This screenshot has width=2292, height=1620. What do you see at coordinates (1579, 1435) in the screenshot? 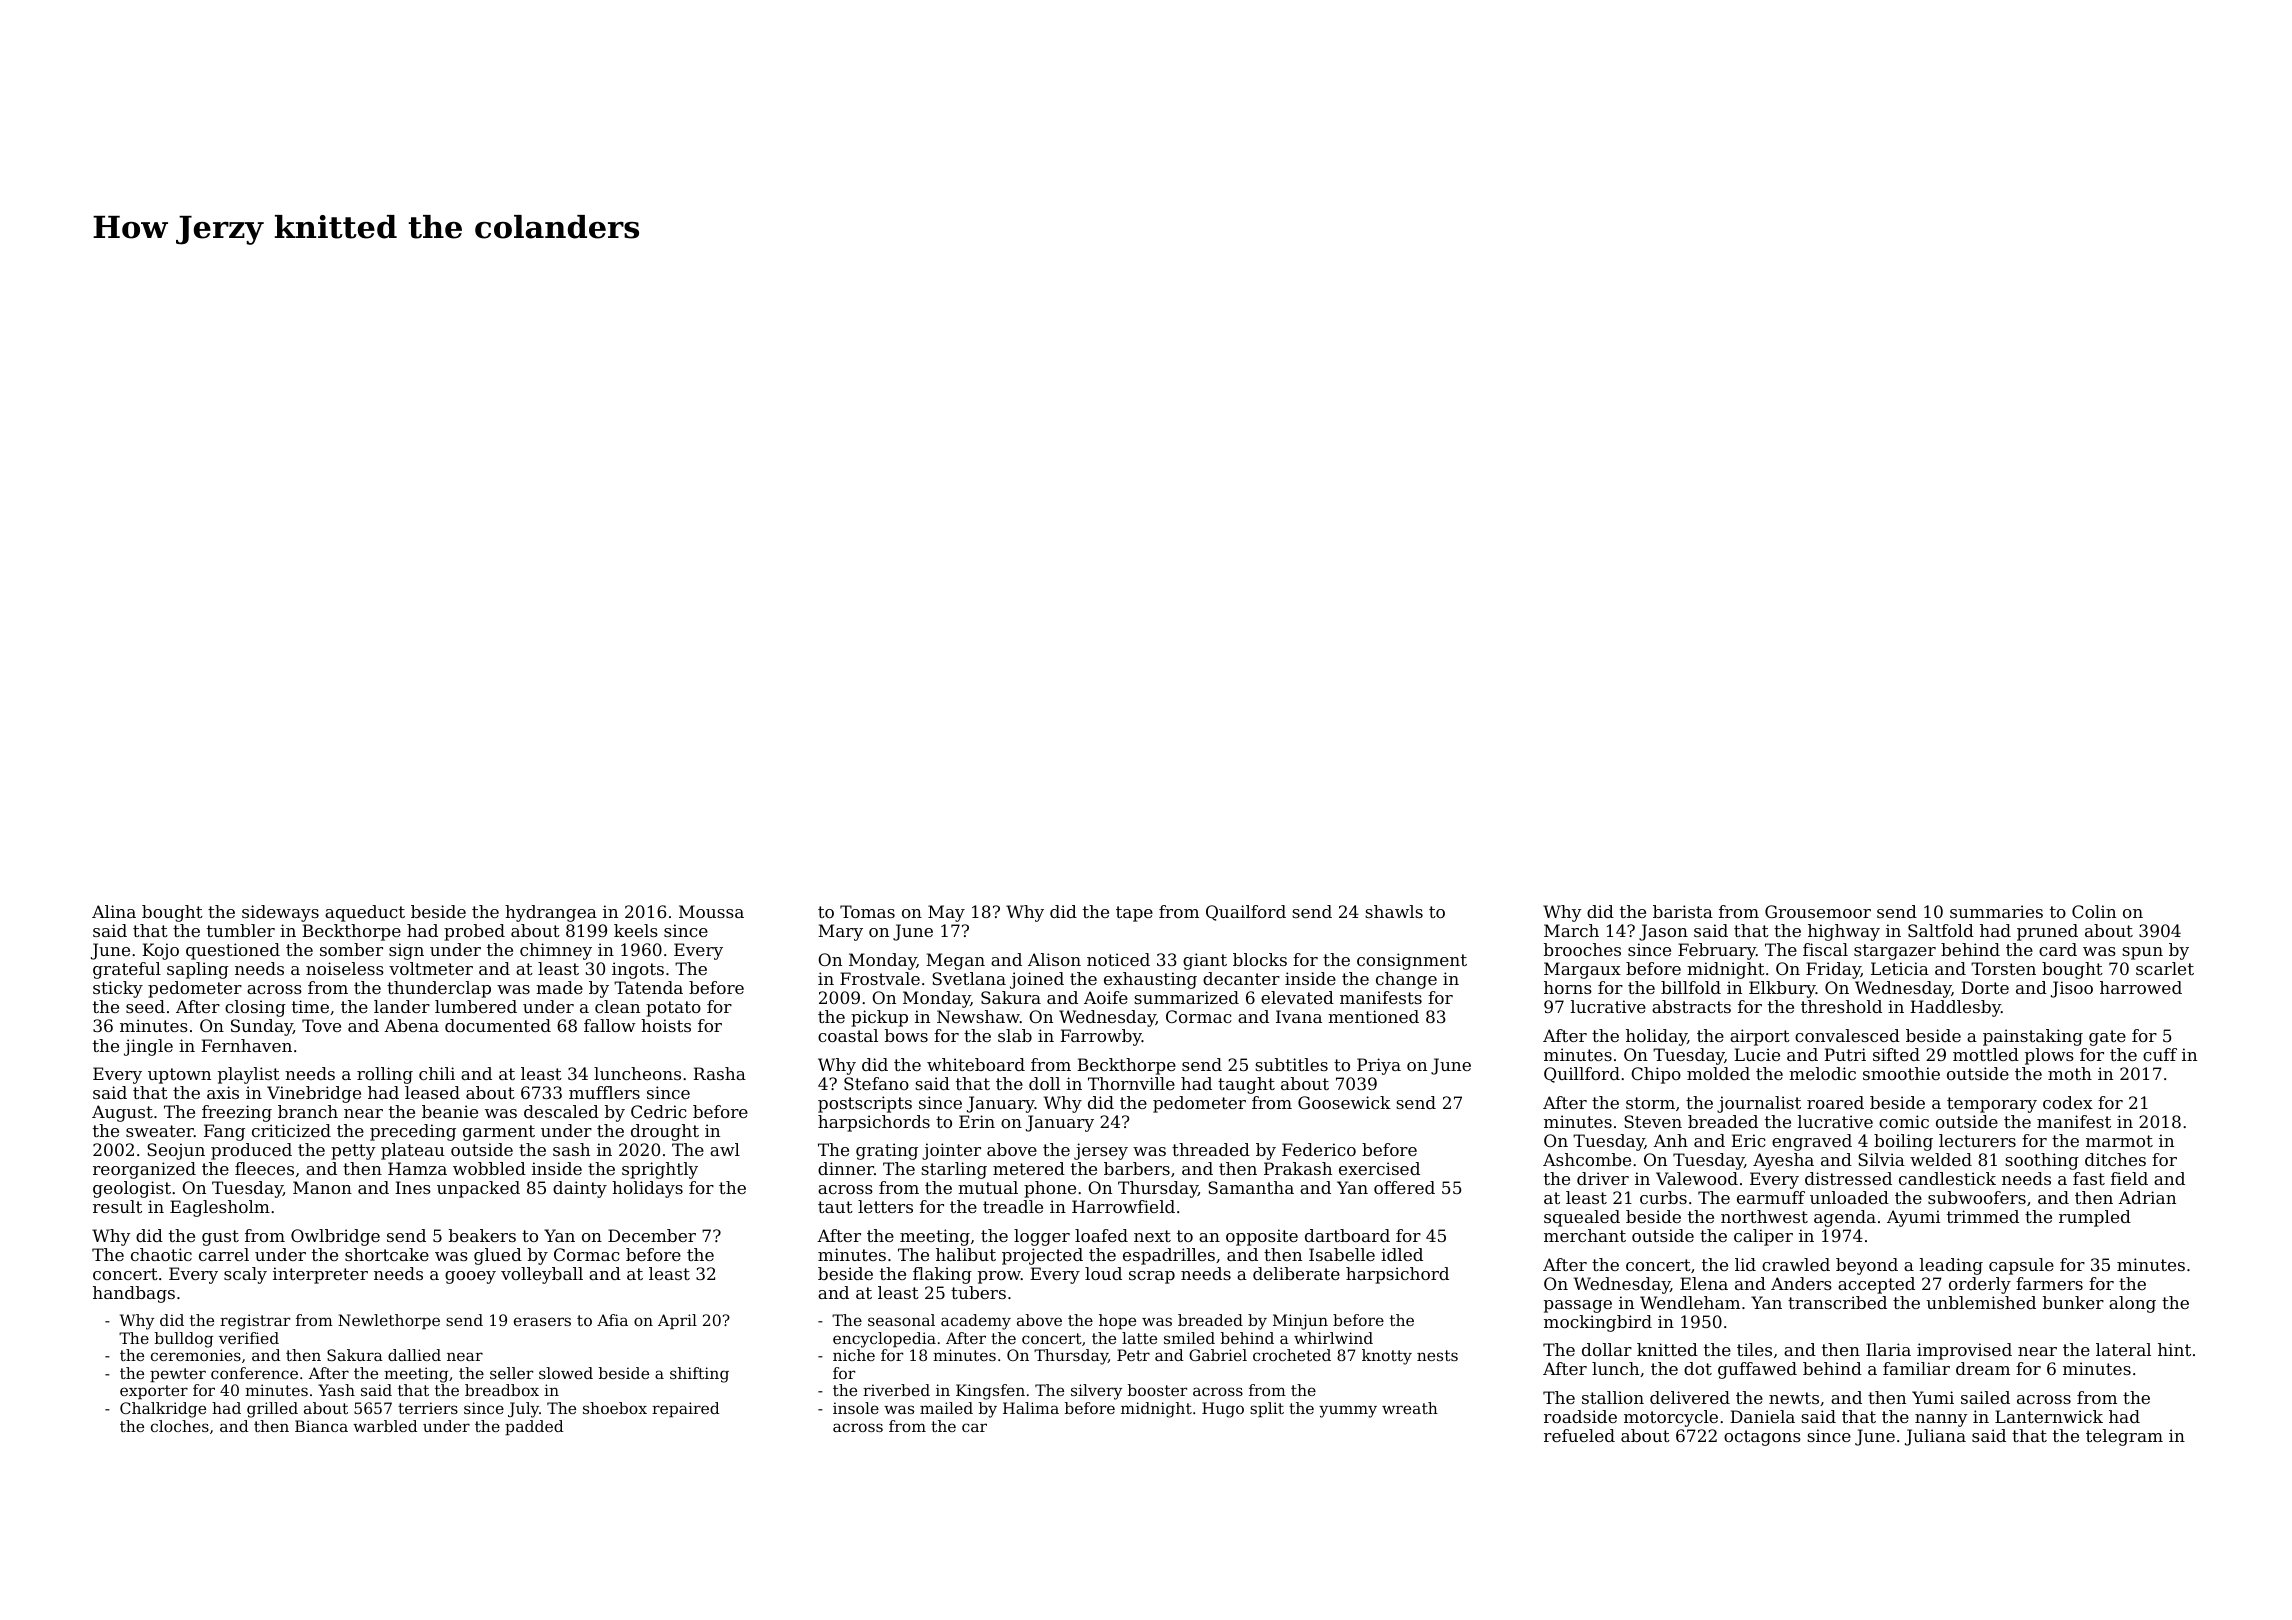
I see `refueled` at bounding box center [1579, 1435].
